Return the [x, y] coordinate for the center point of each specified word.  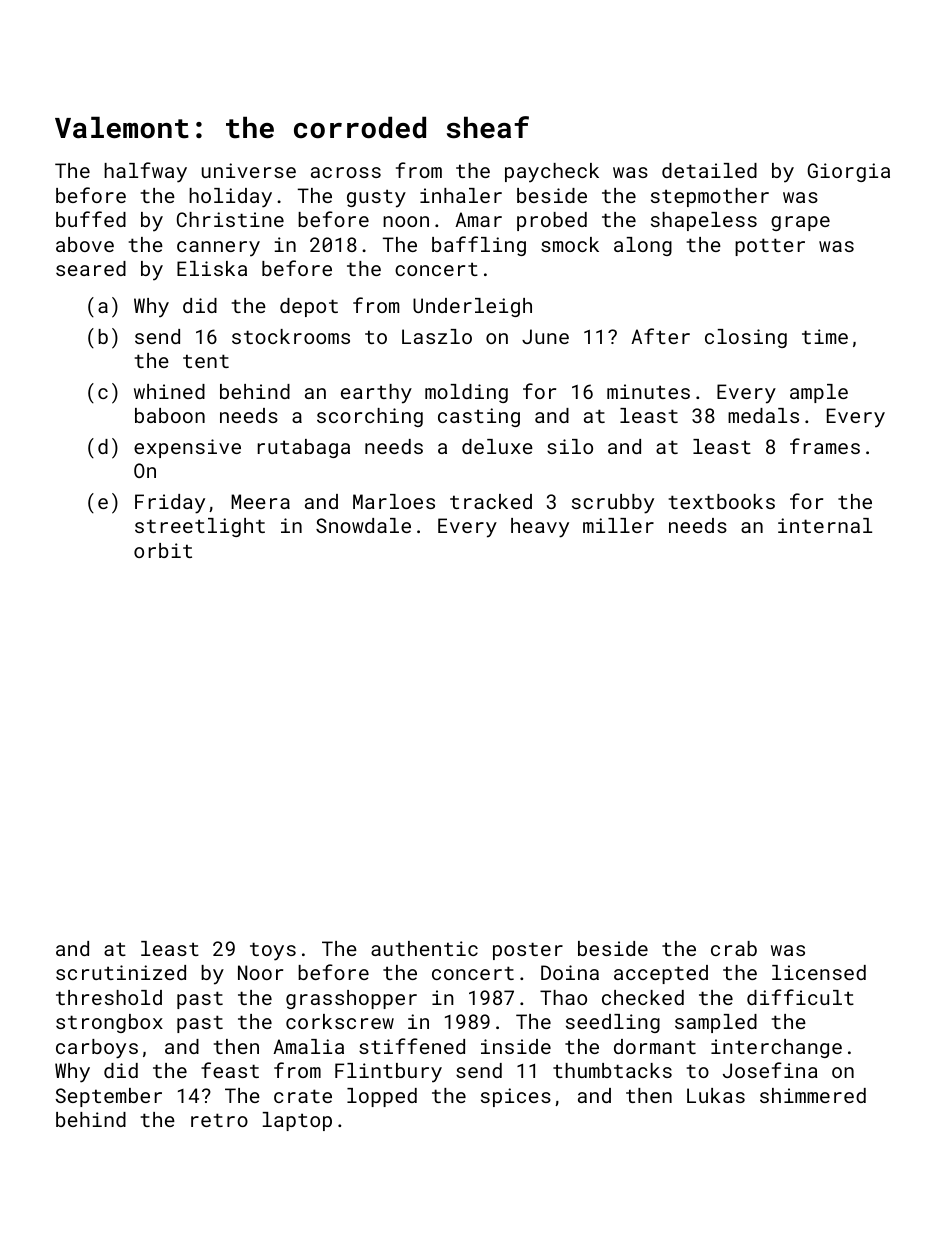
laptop [297, 1121]
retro [219, 1120]
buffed [91, 219]
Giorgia [849, 172]
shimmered [813, 1095]
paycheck [552, 173]
